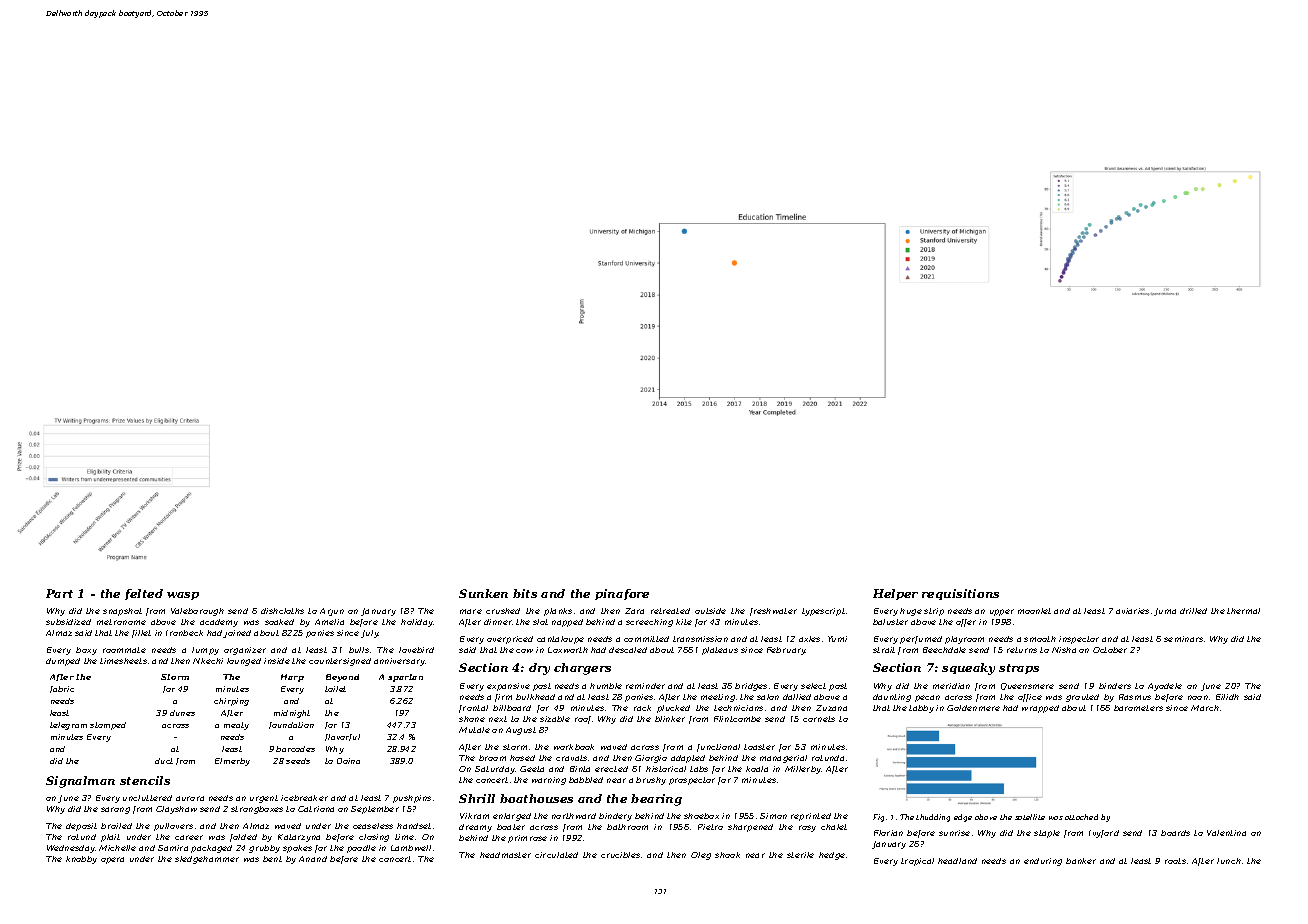 The image size is (1308, 924). I want to click on sarong, so click(115, 810).
